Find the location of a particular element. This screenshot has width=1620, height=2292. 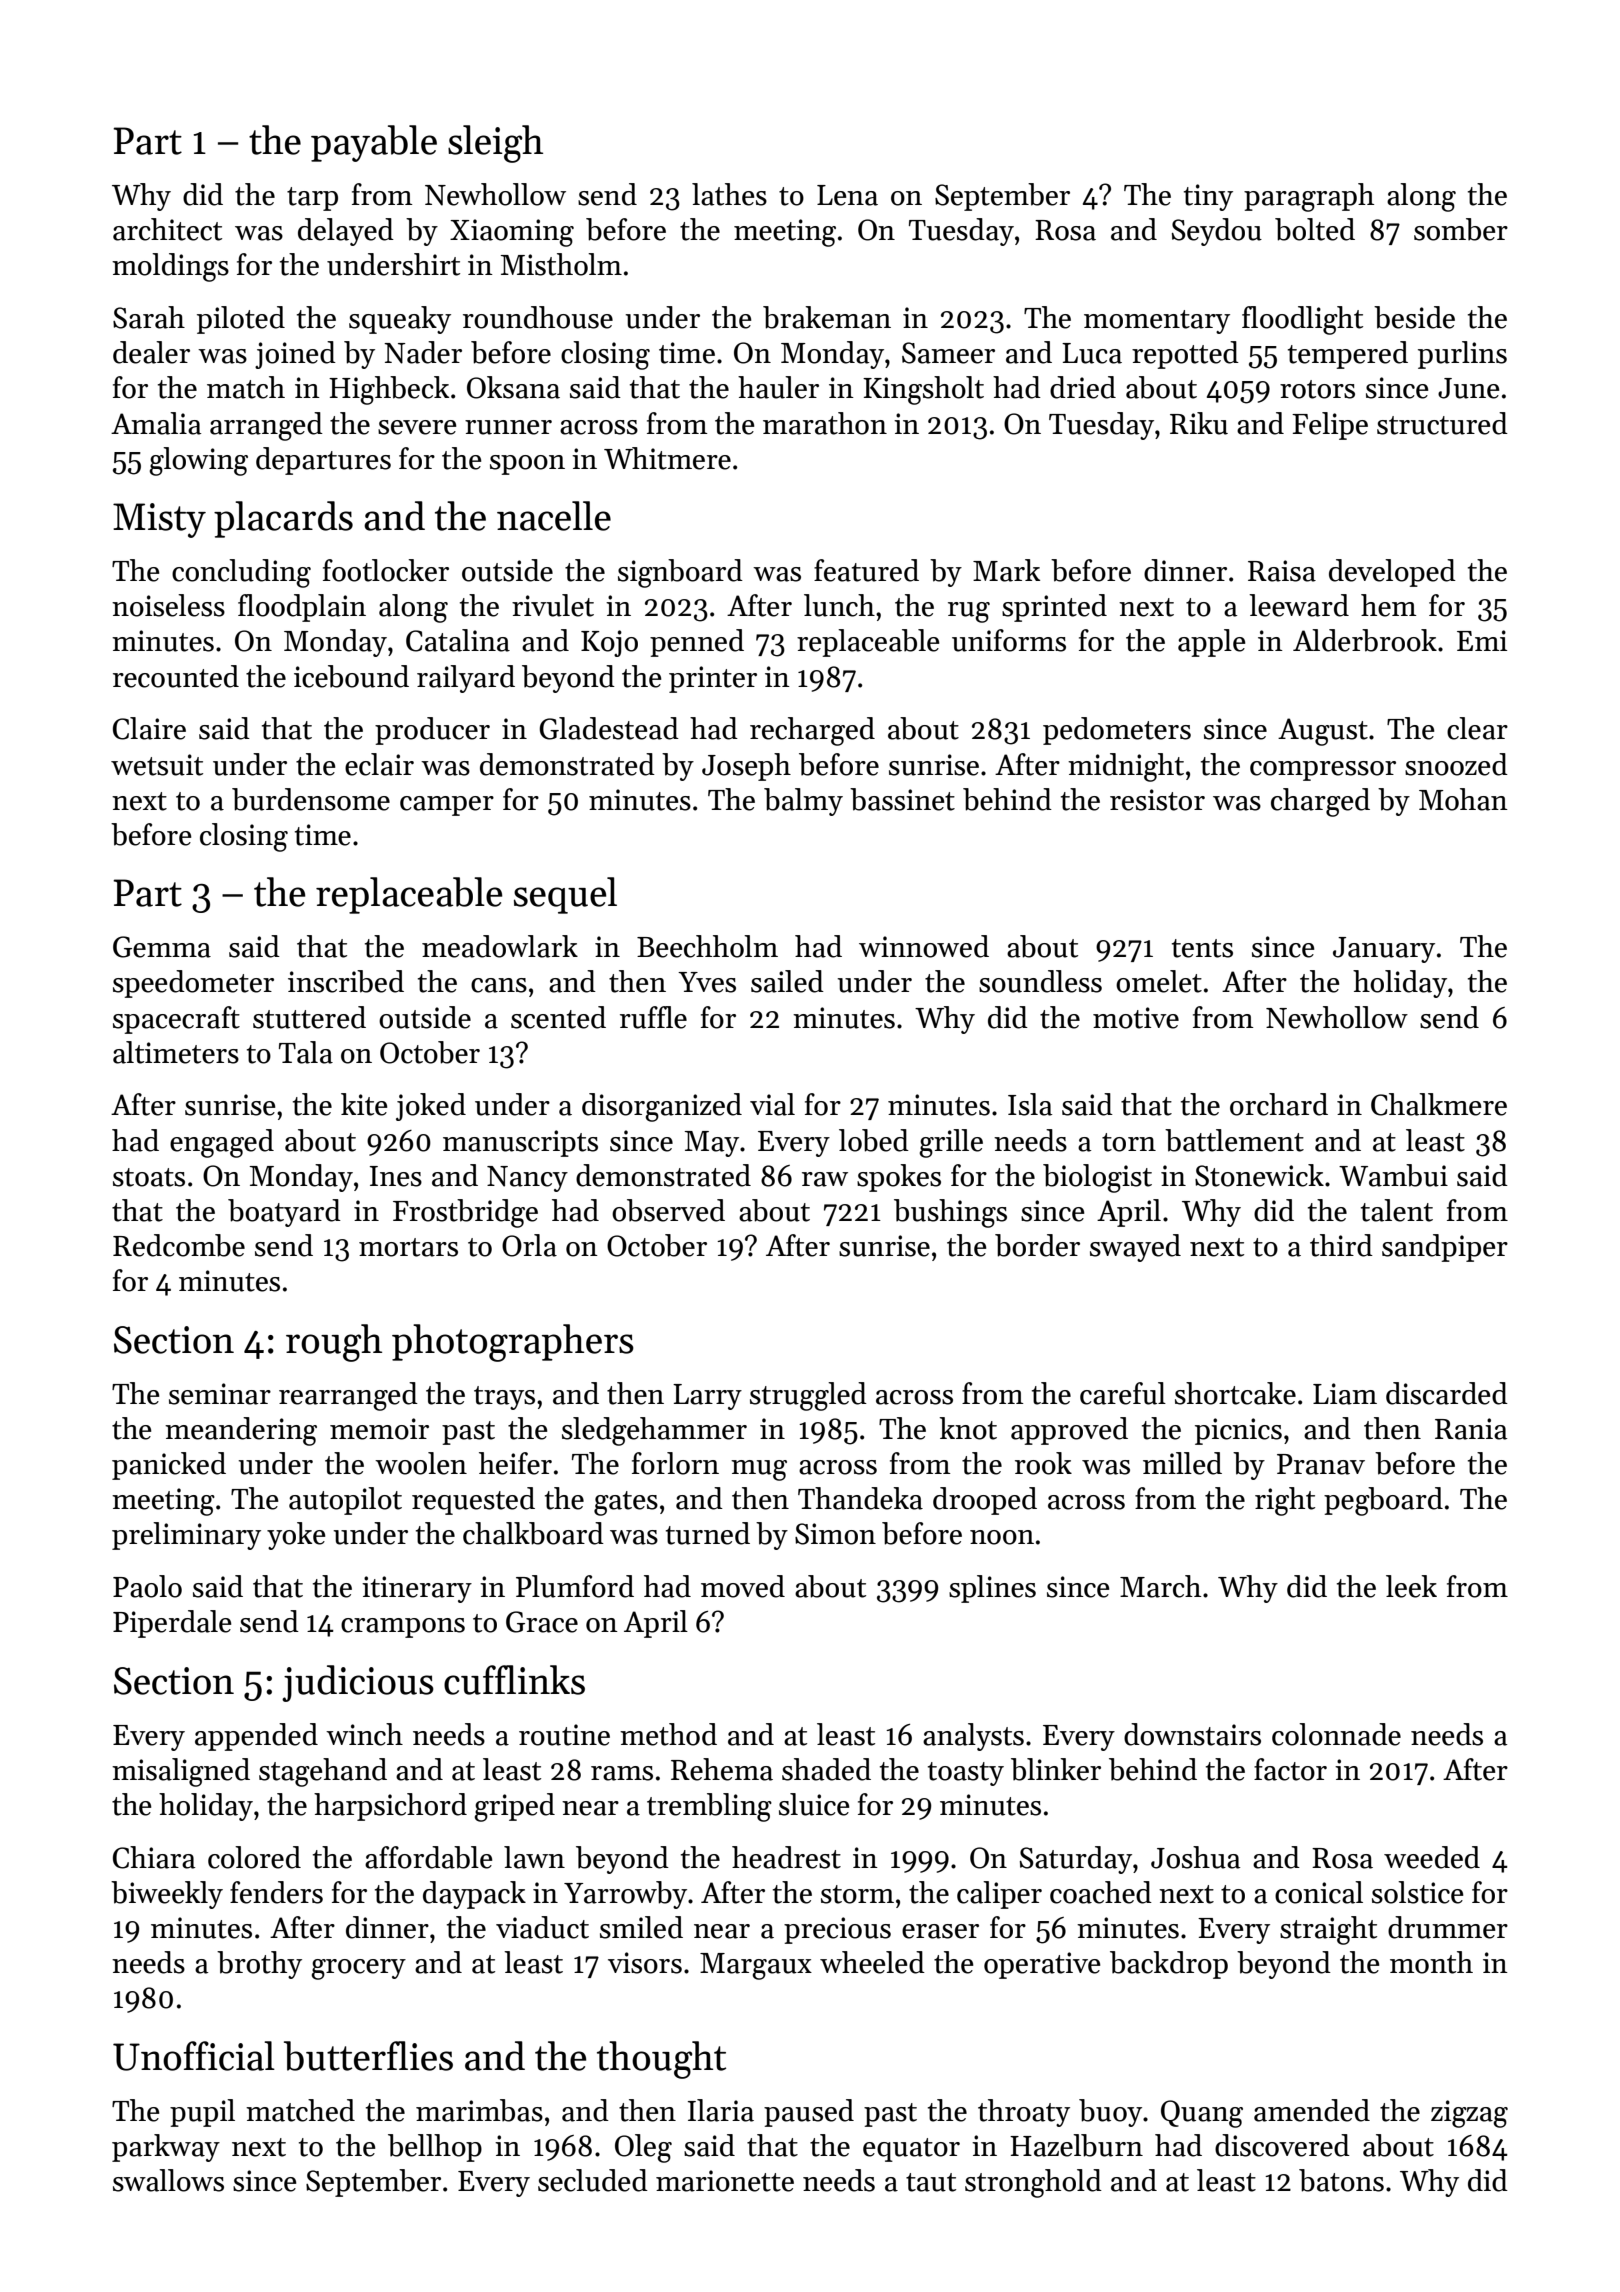

Lena is located at coordinates (847, 195).
